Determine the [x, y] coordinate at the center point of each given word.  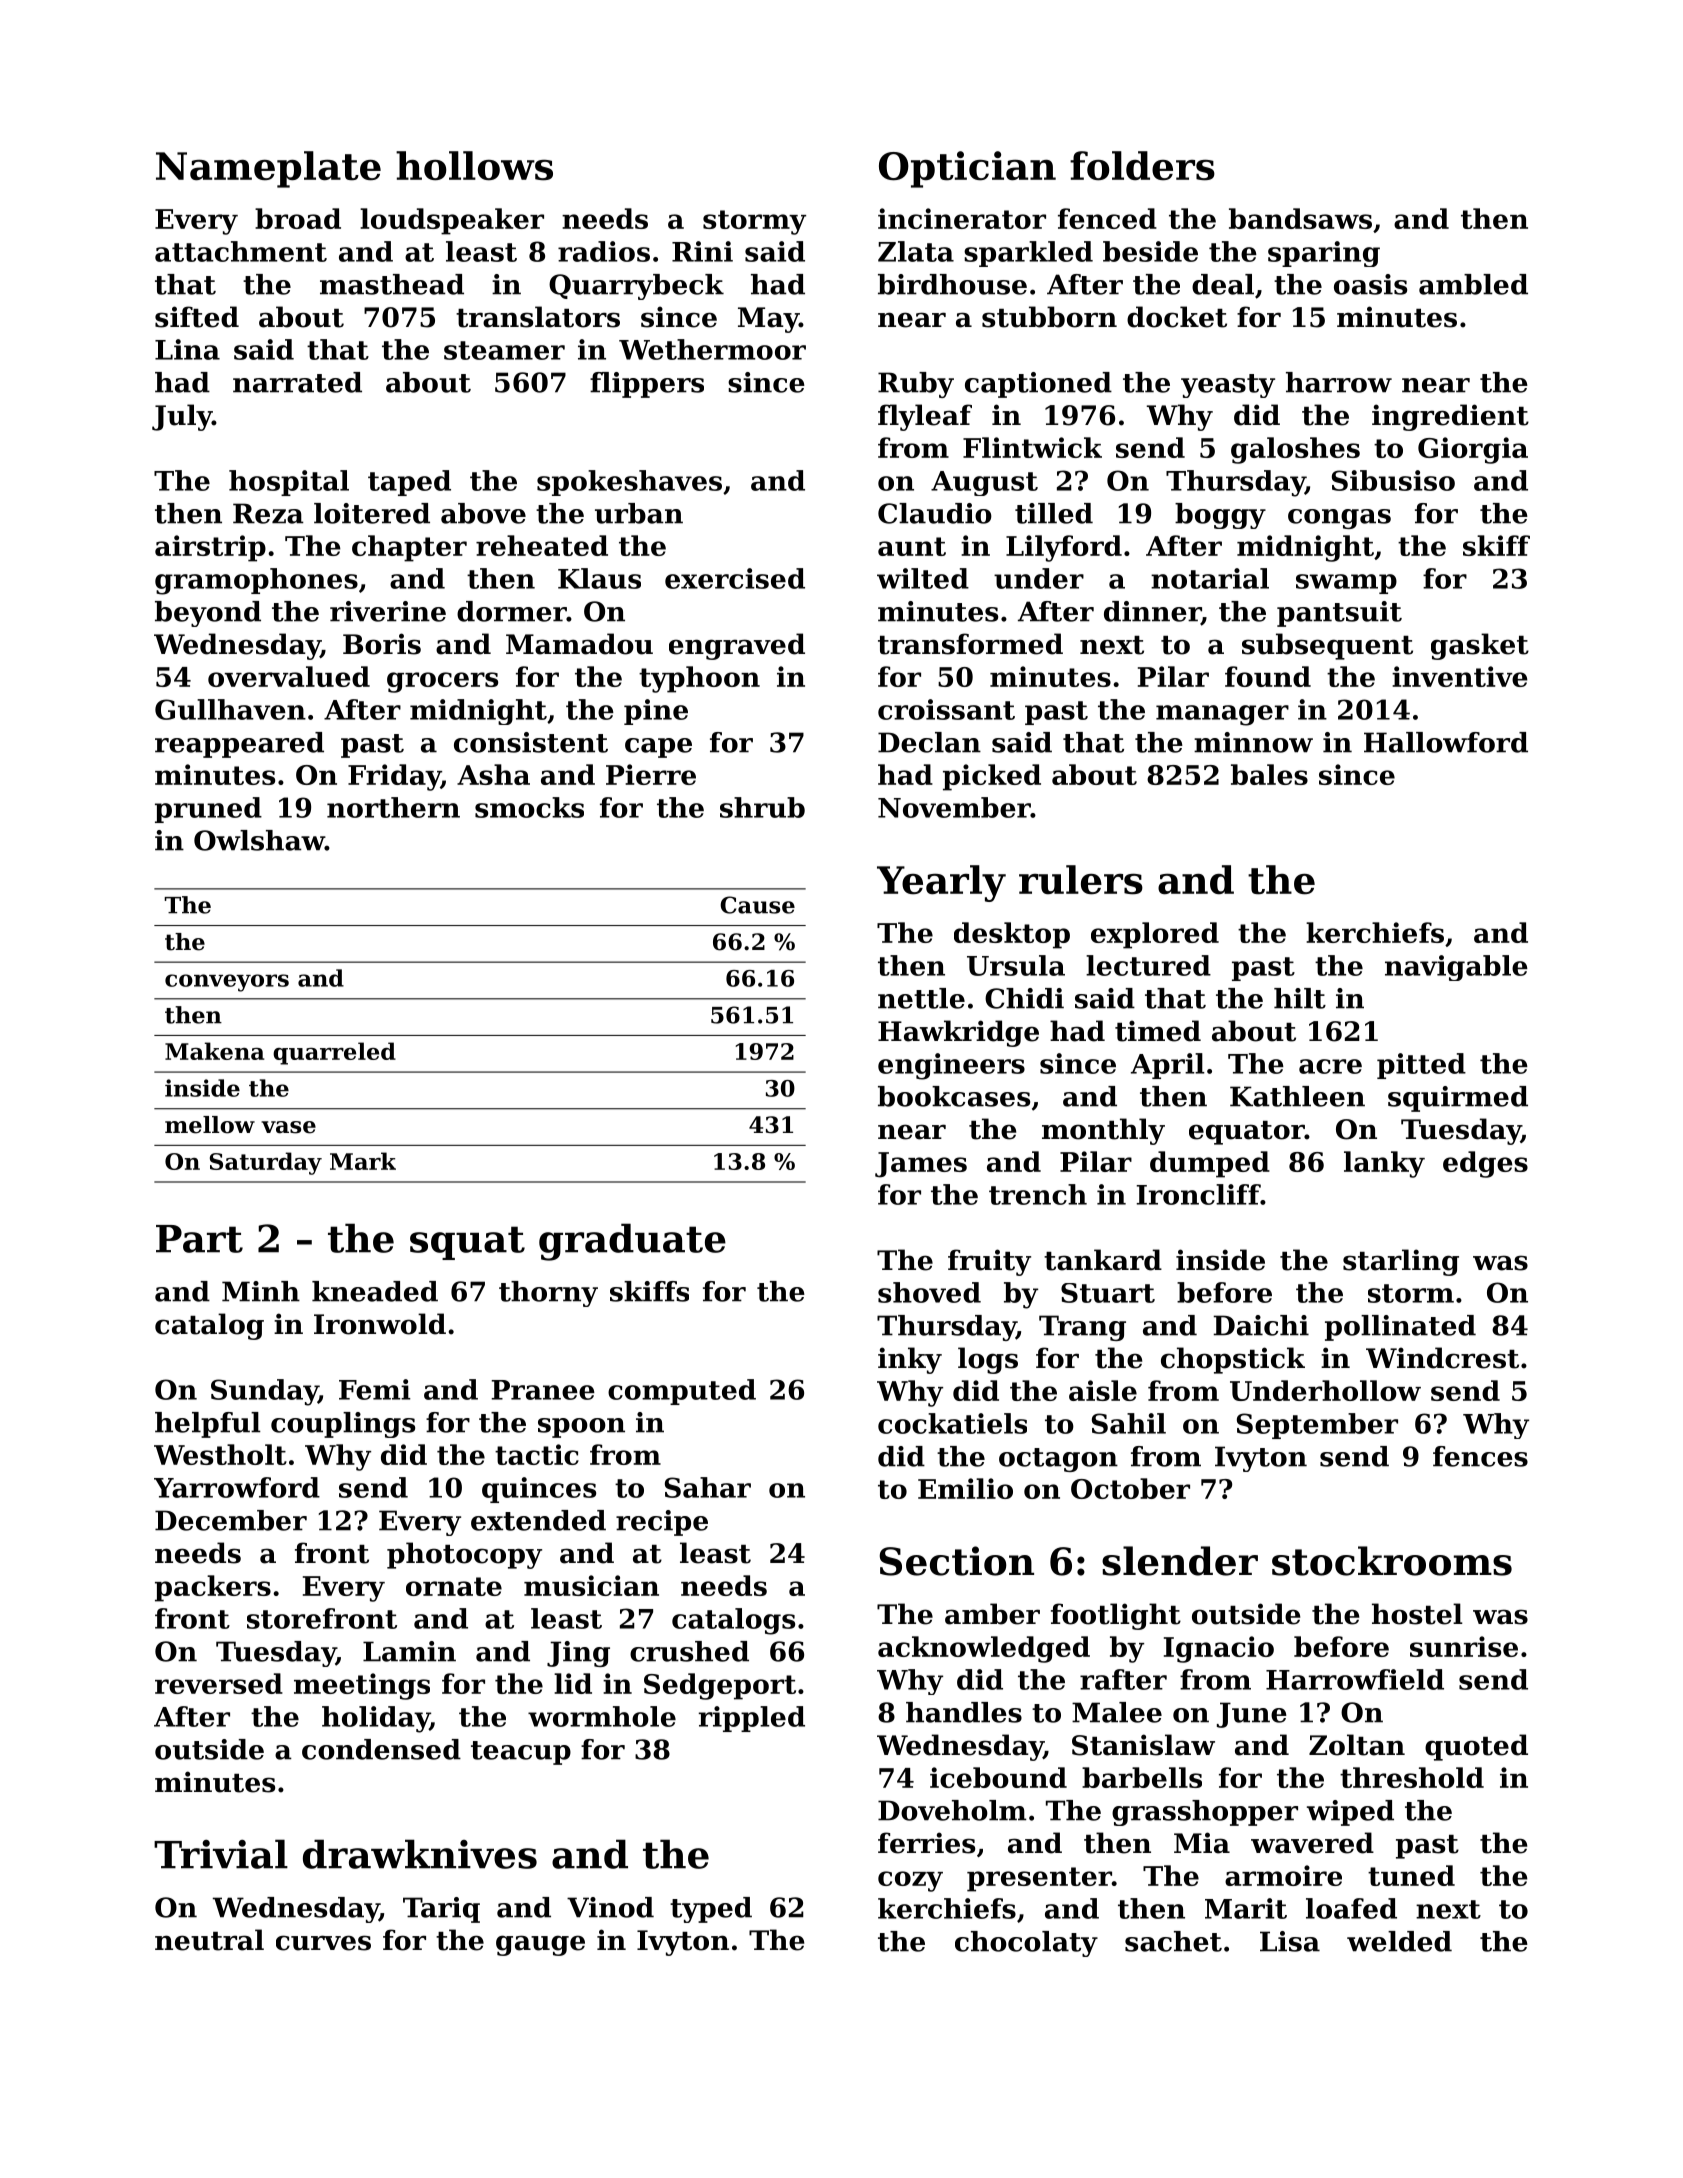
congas [1339, 519]
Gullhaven [230, 709]
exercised [735, 578]
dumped [1210, 1164]
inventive [1460, 676]
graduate [632, 1242]
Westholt [220, 1454]
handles [964, 1712]
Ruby [916, 385]
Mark [363, 1161]
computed [682, 1392]
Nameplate [268, 169]
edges [1485, 1164]
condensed [381, 1749]
